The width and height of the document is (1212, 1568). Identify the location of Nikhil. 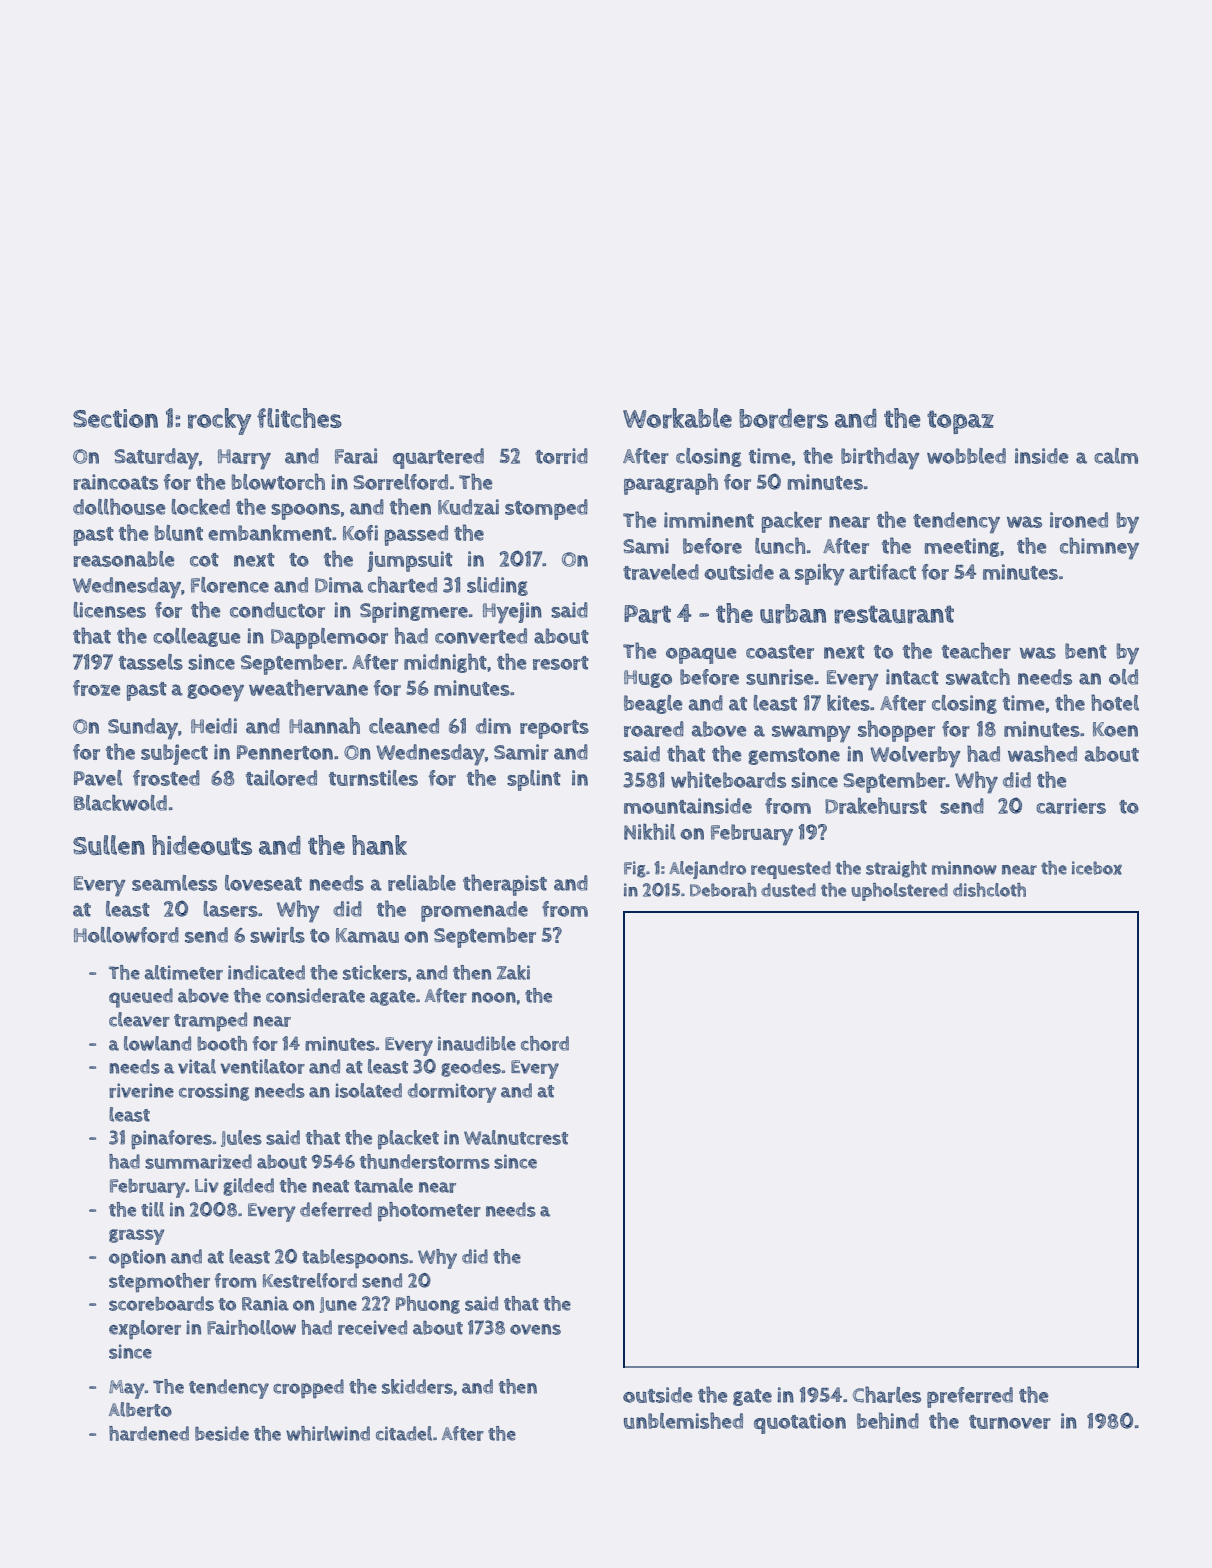
(650, 831).
